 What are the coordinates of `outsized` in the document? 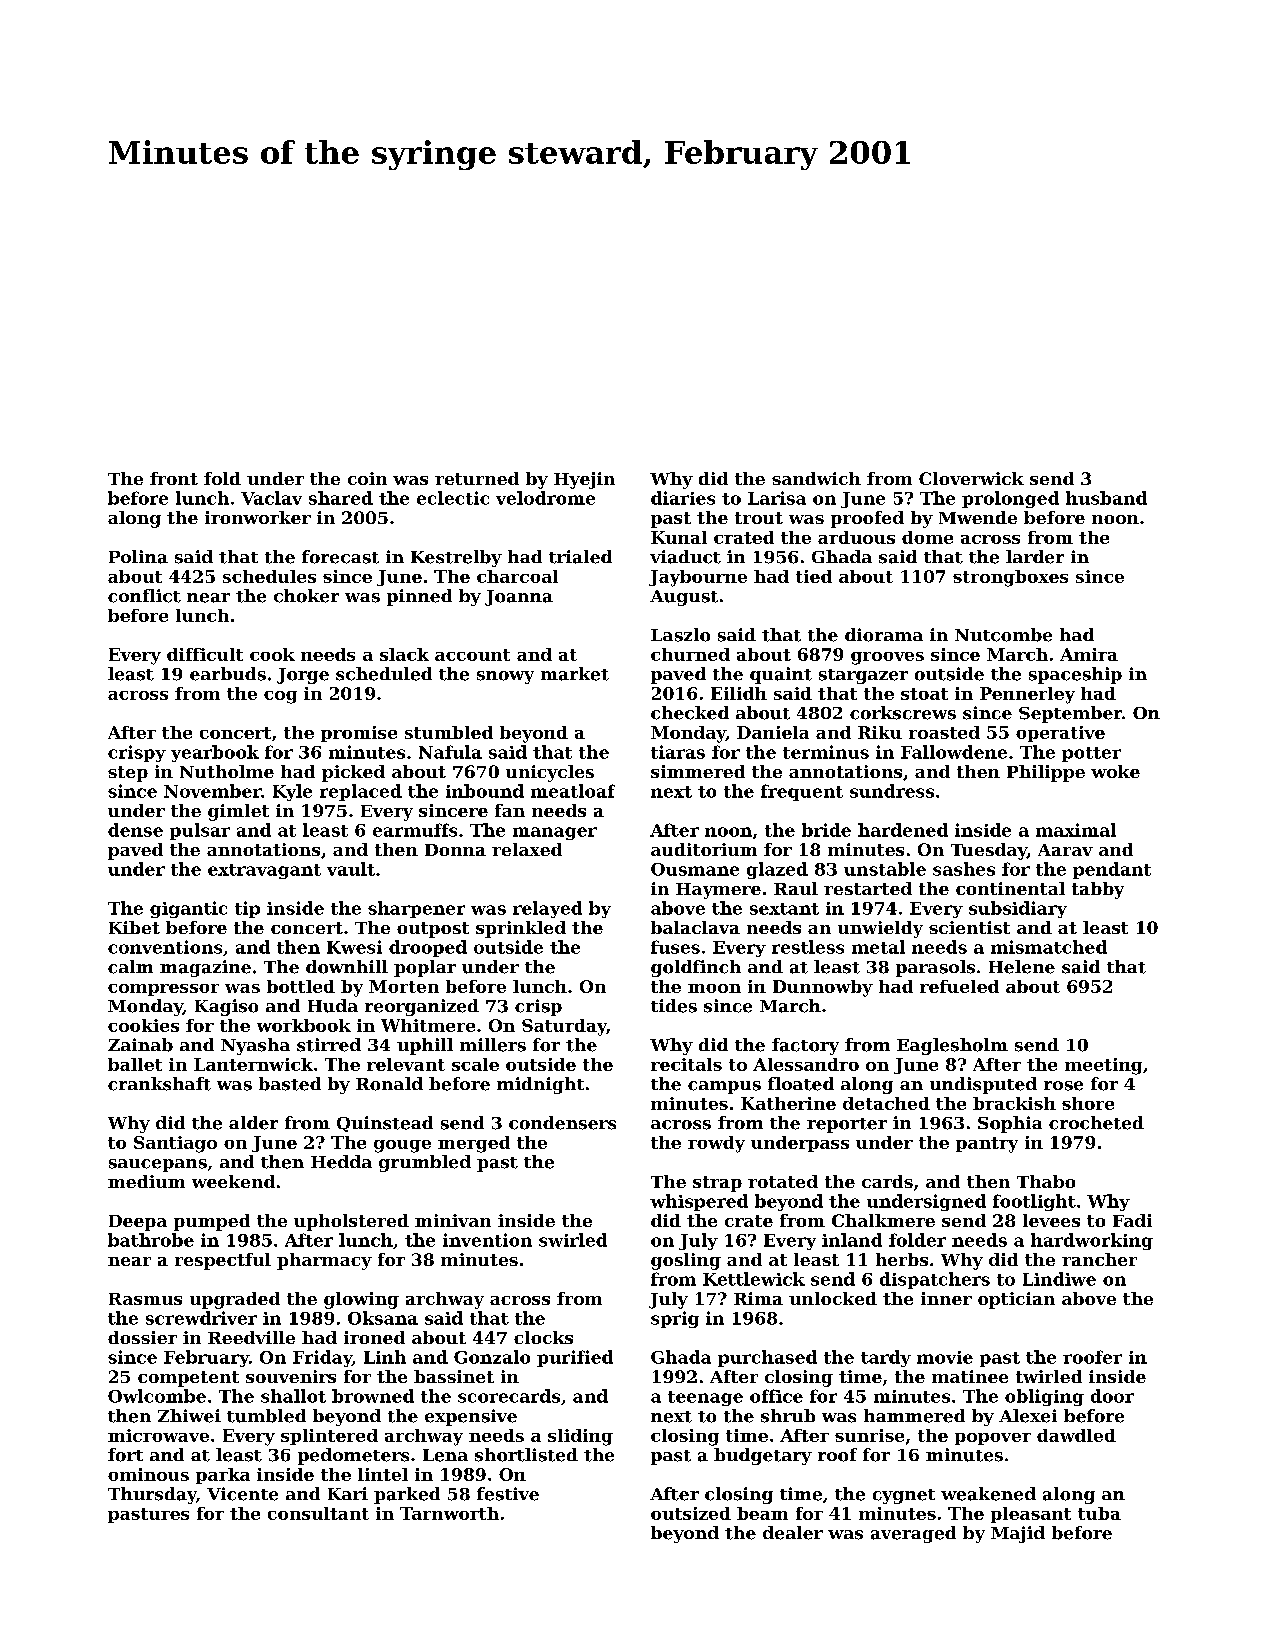 It's located at (691, 1513).
